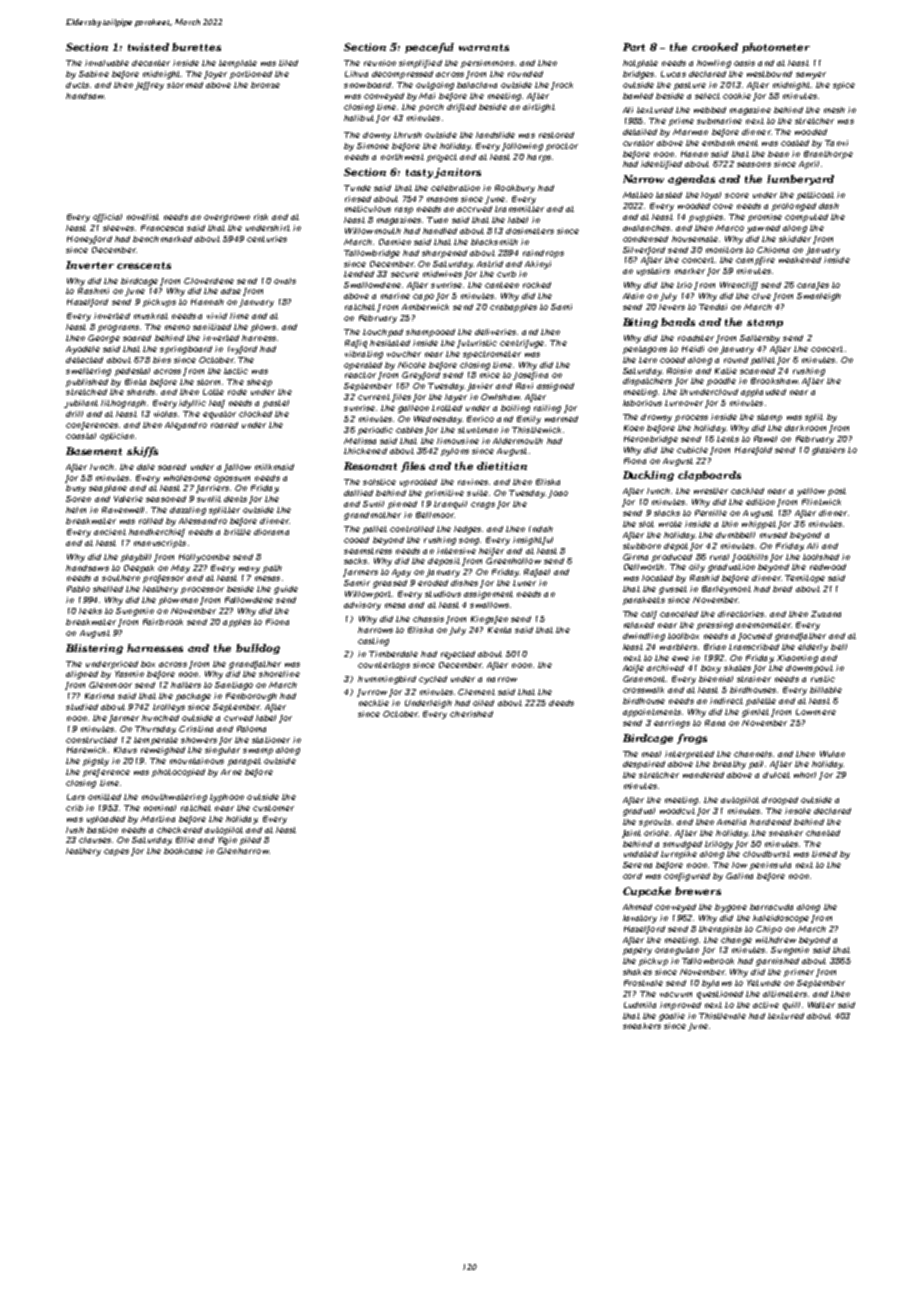 This screenshot has width=924, height=1308. Describe the element at coordinates (776, 48) in the screenshot. I see `photometer` at that location.
